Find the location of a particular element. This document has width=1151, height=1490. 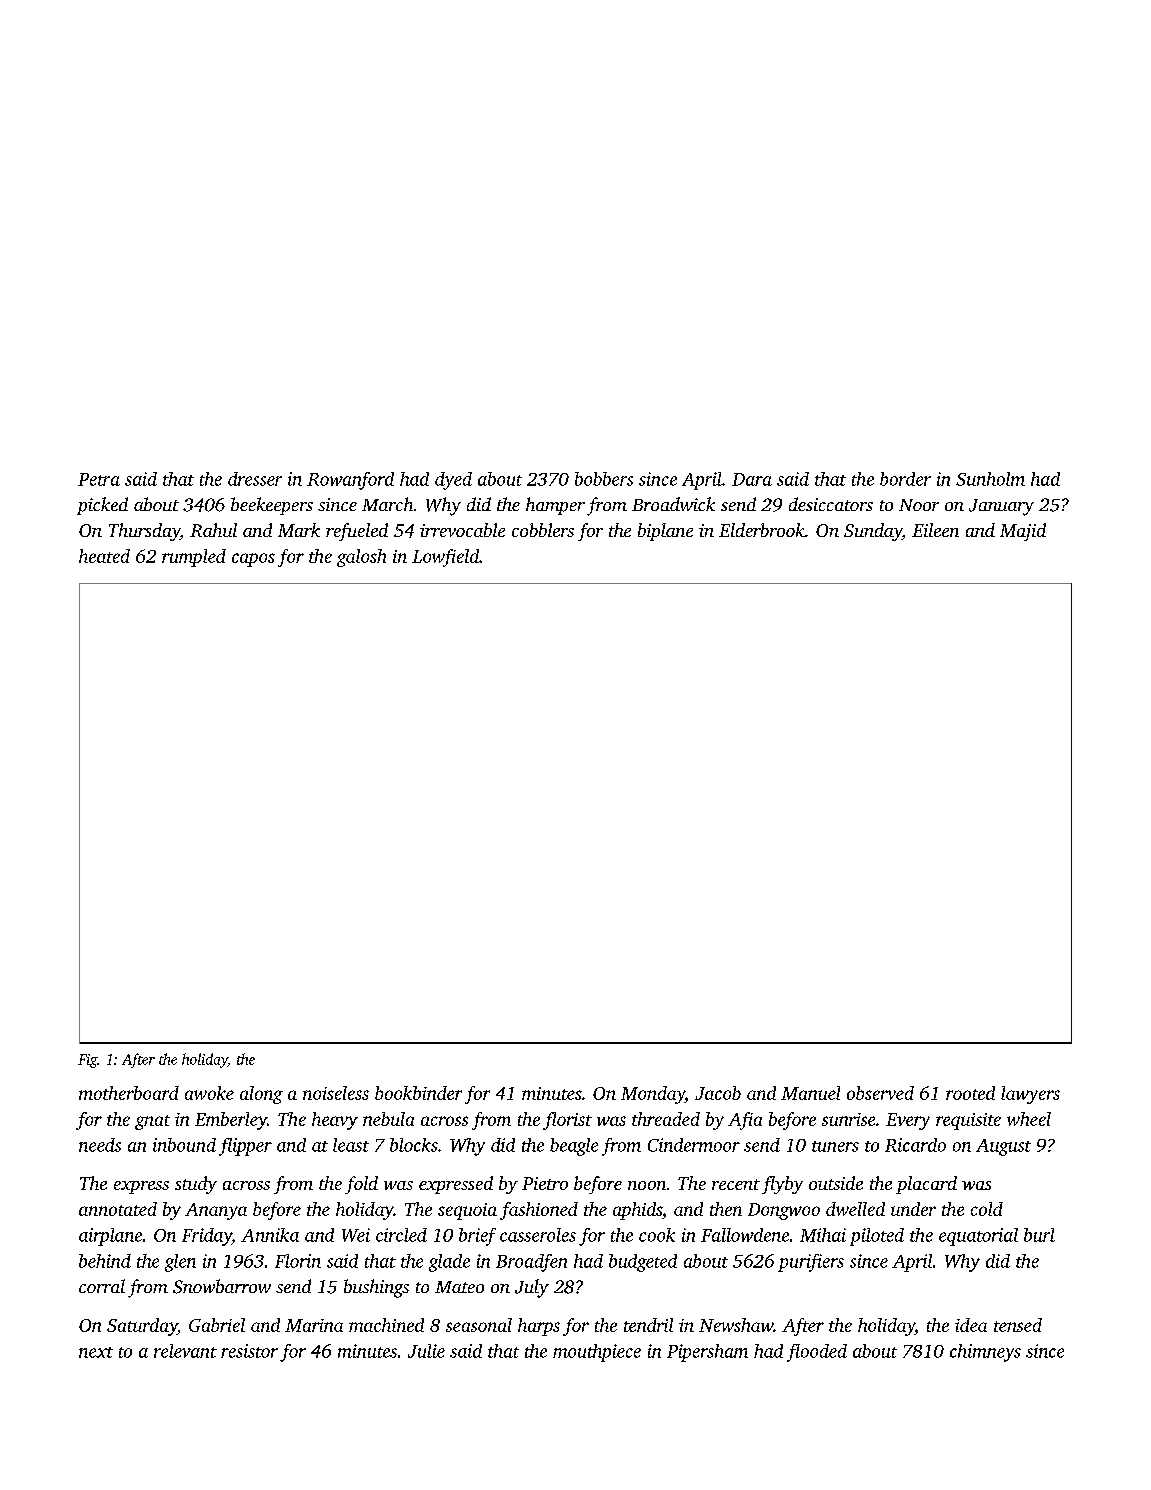

chimneys is located at coordinates (985, 1353).
